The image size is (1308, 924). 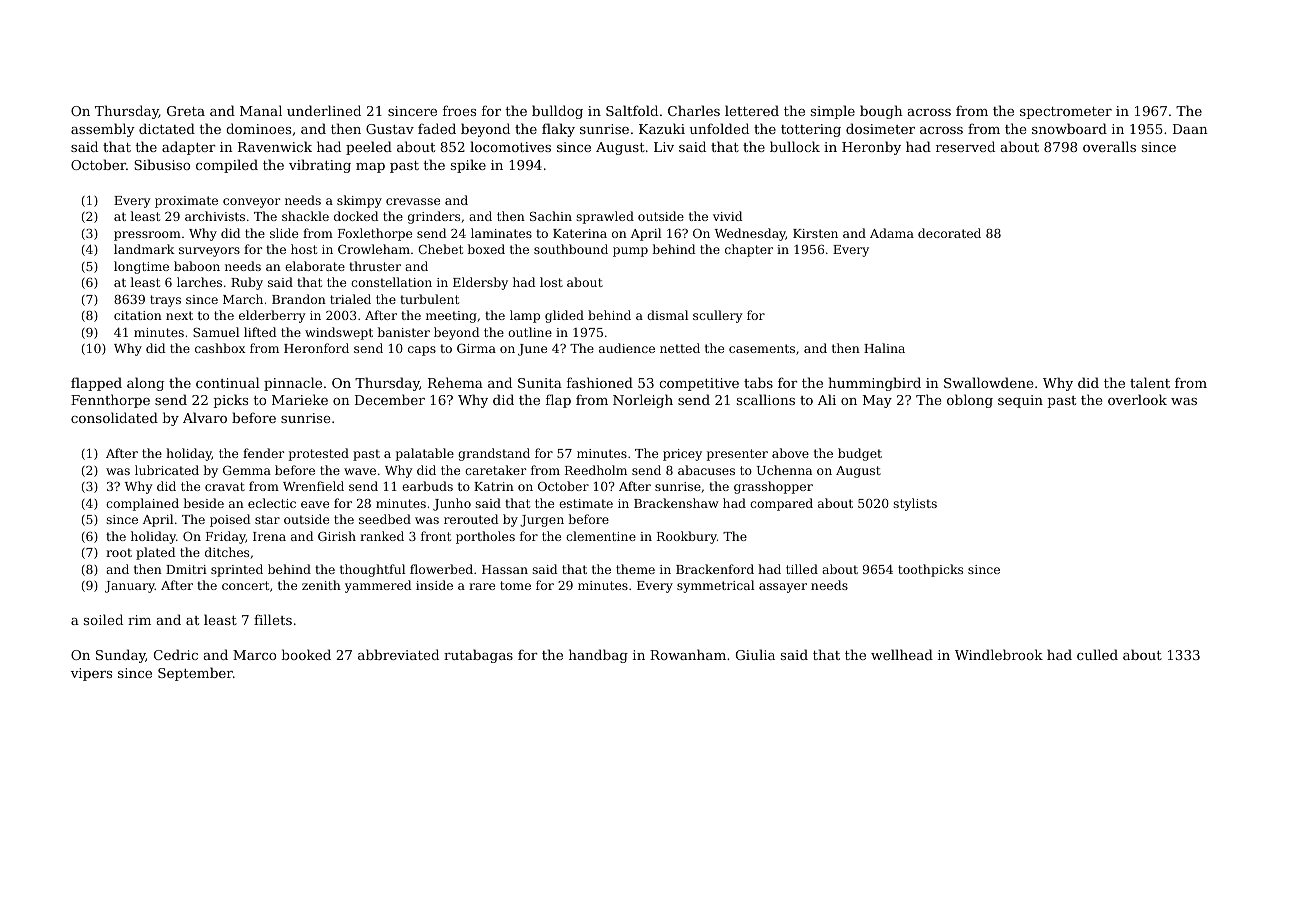 I want to click on stylists, so click(x=915, y=504).
